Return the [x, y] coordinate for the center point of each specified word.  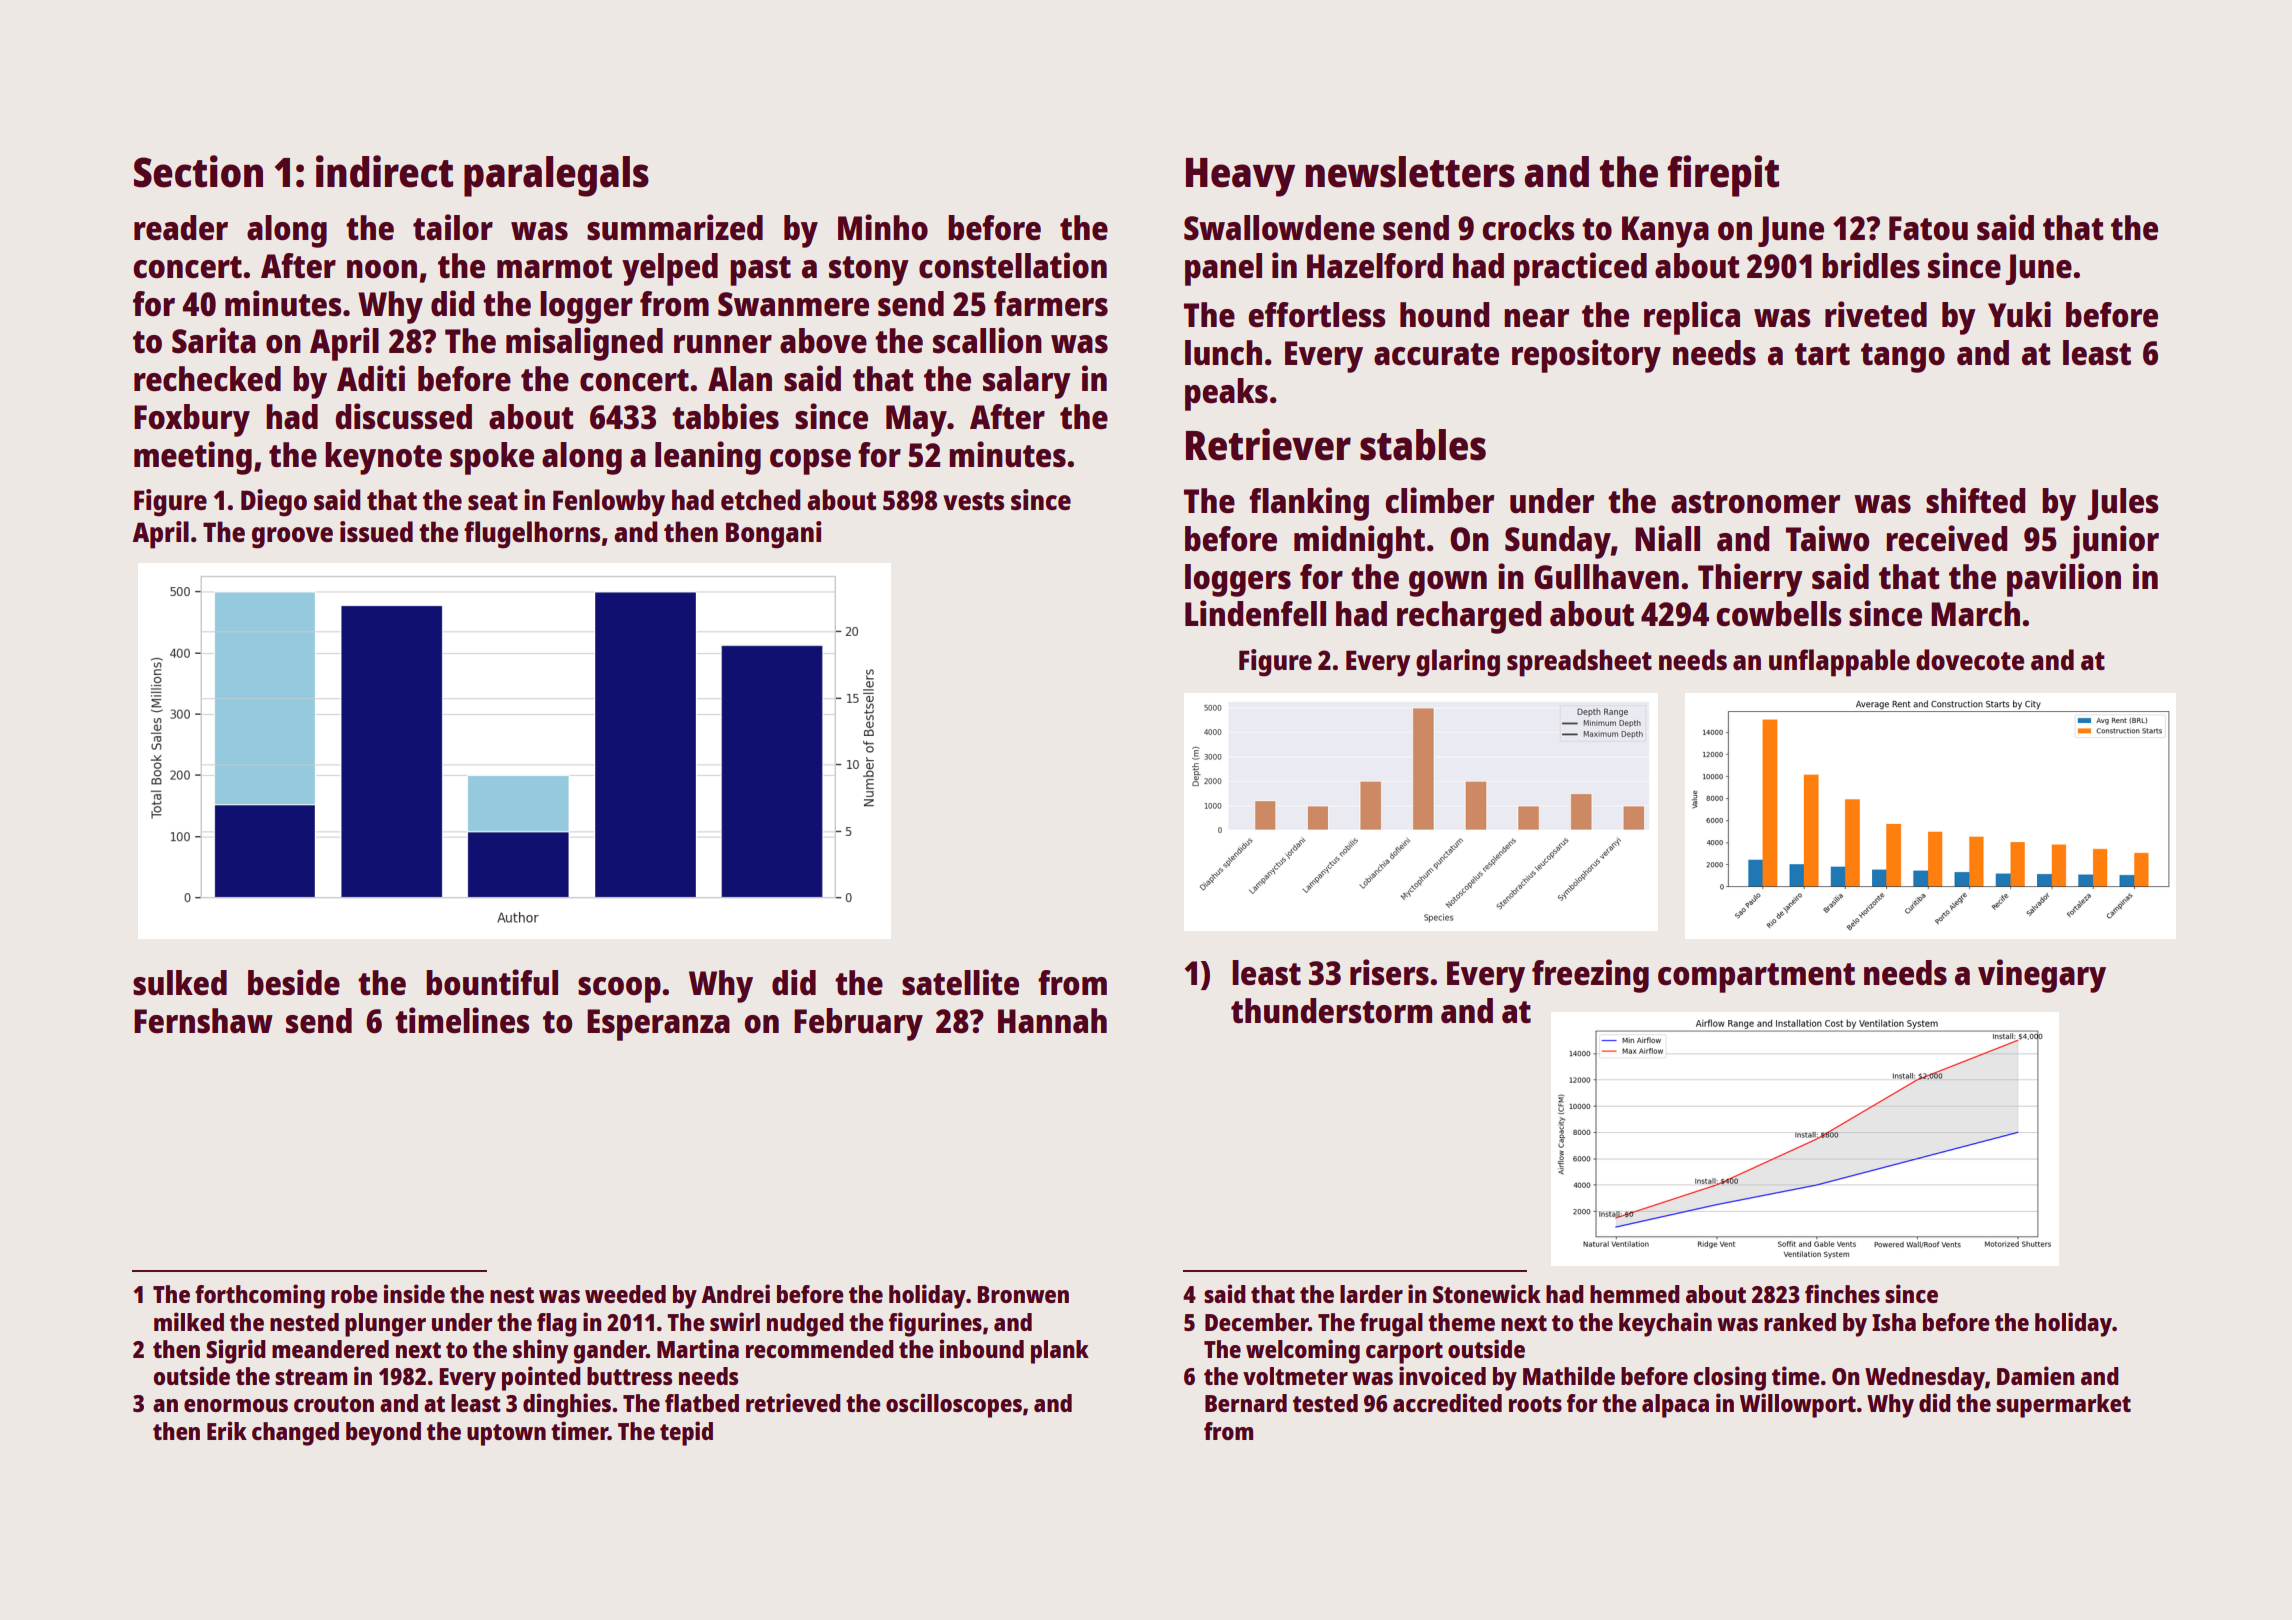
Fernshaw [203, 1021]
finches [1842, 1293]
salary [1027, 382]
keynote [383, 458]
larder [1371, 1294]
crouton [334, 1404]
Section [198, 171]
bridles [1871, 265]
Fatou [1928, 228]
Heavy [1240, 177]
